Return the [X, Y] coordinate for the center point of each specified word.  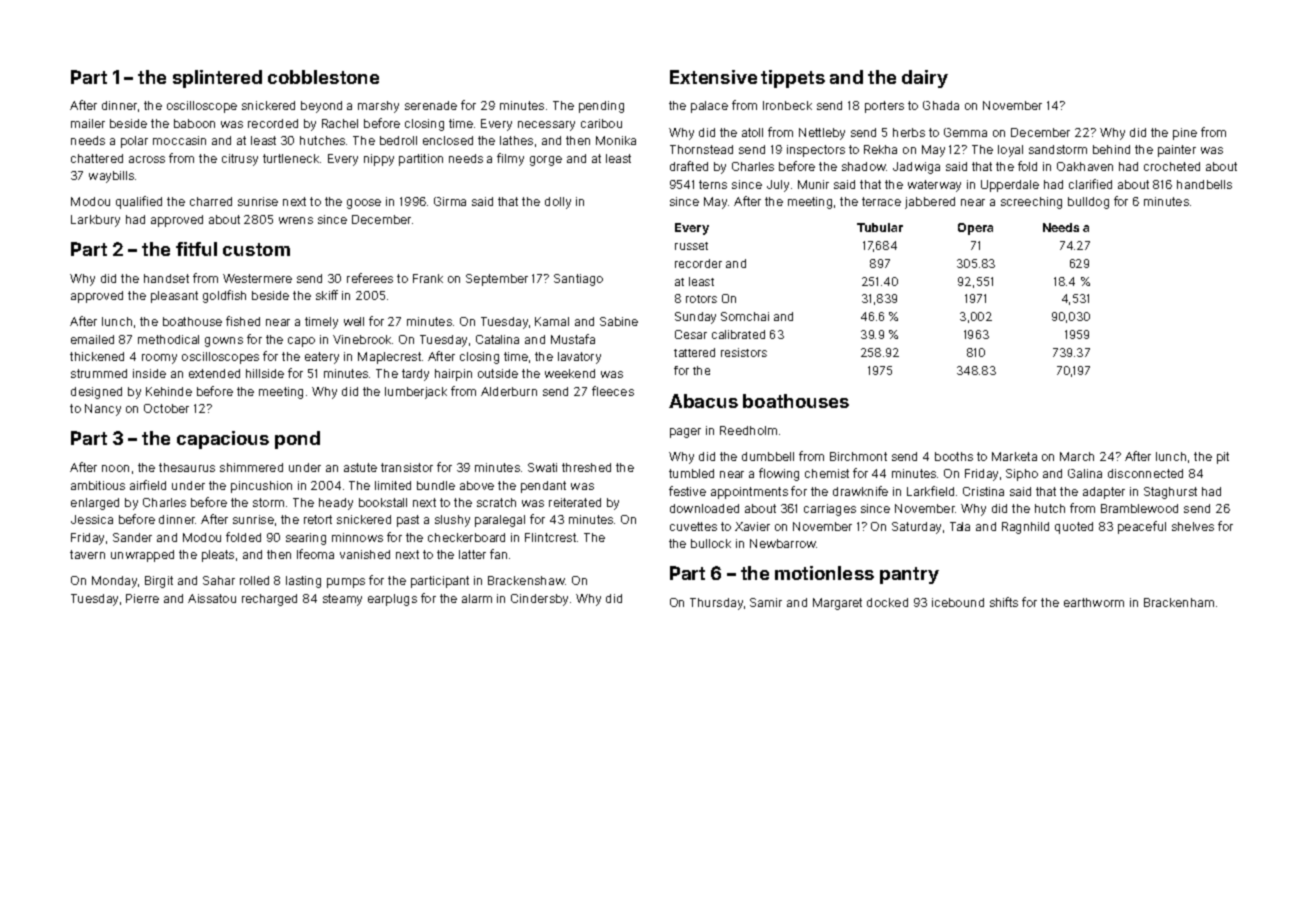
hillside [265, 373]
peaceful [1142, 527]
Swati [542, 467]
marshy [378, 107]
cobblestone [323, 77]
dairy [925, 79]
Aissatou [212, 598]
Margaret [837, 604]
